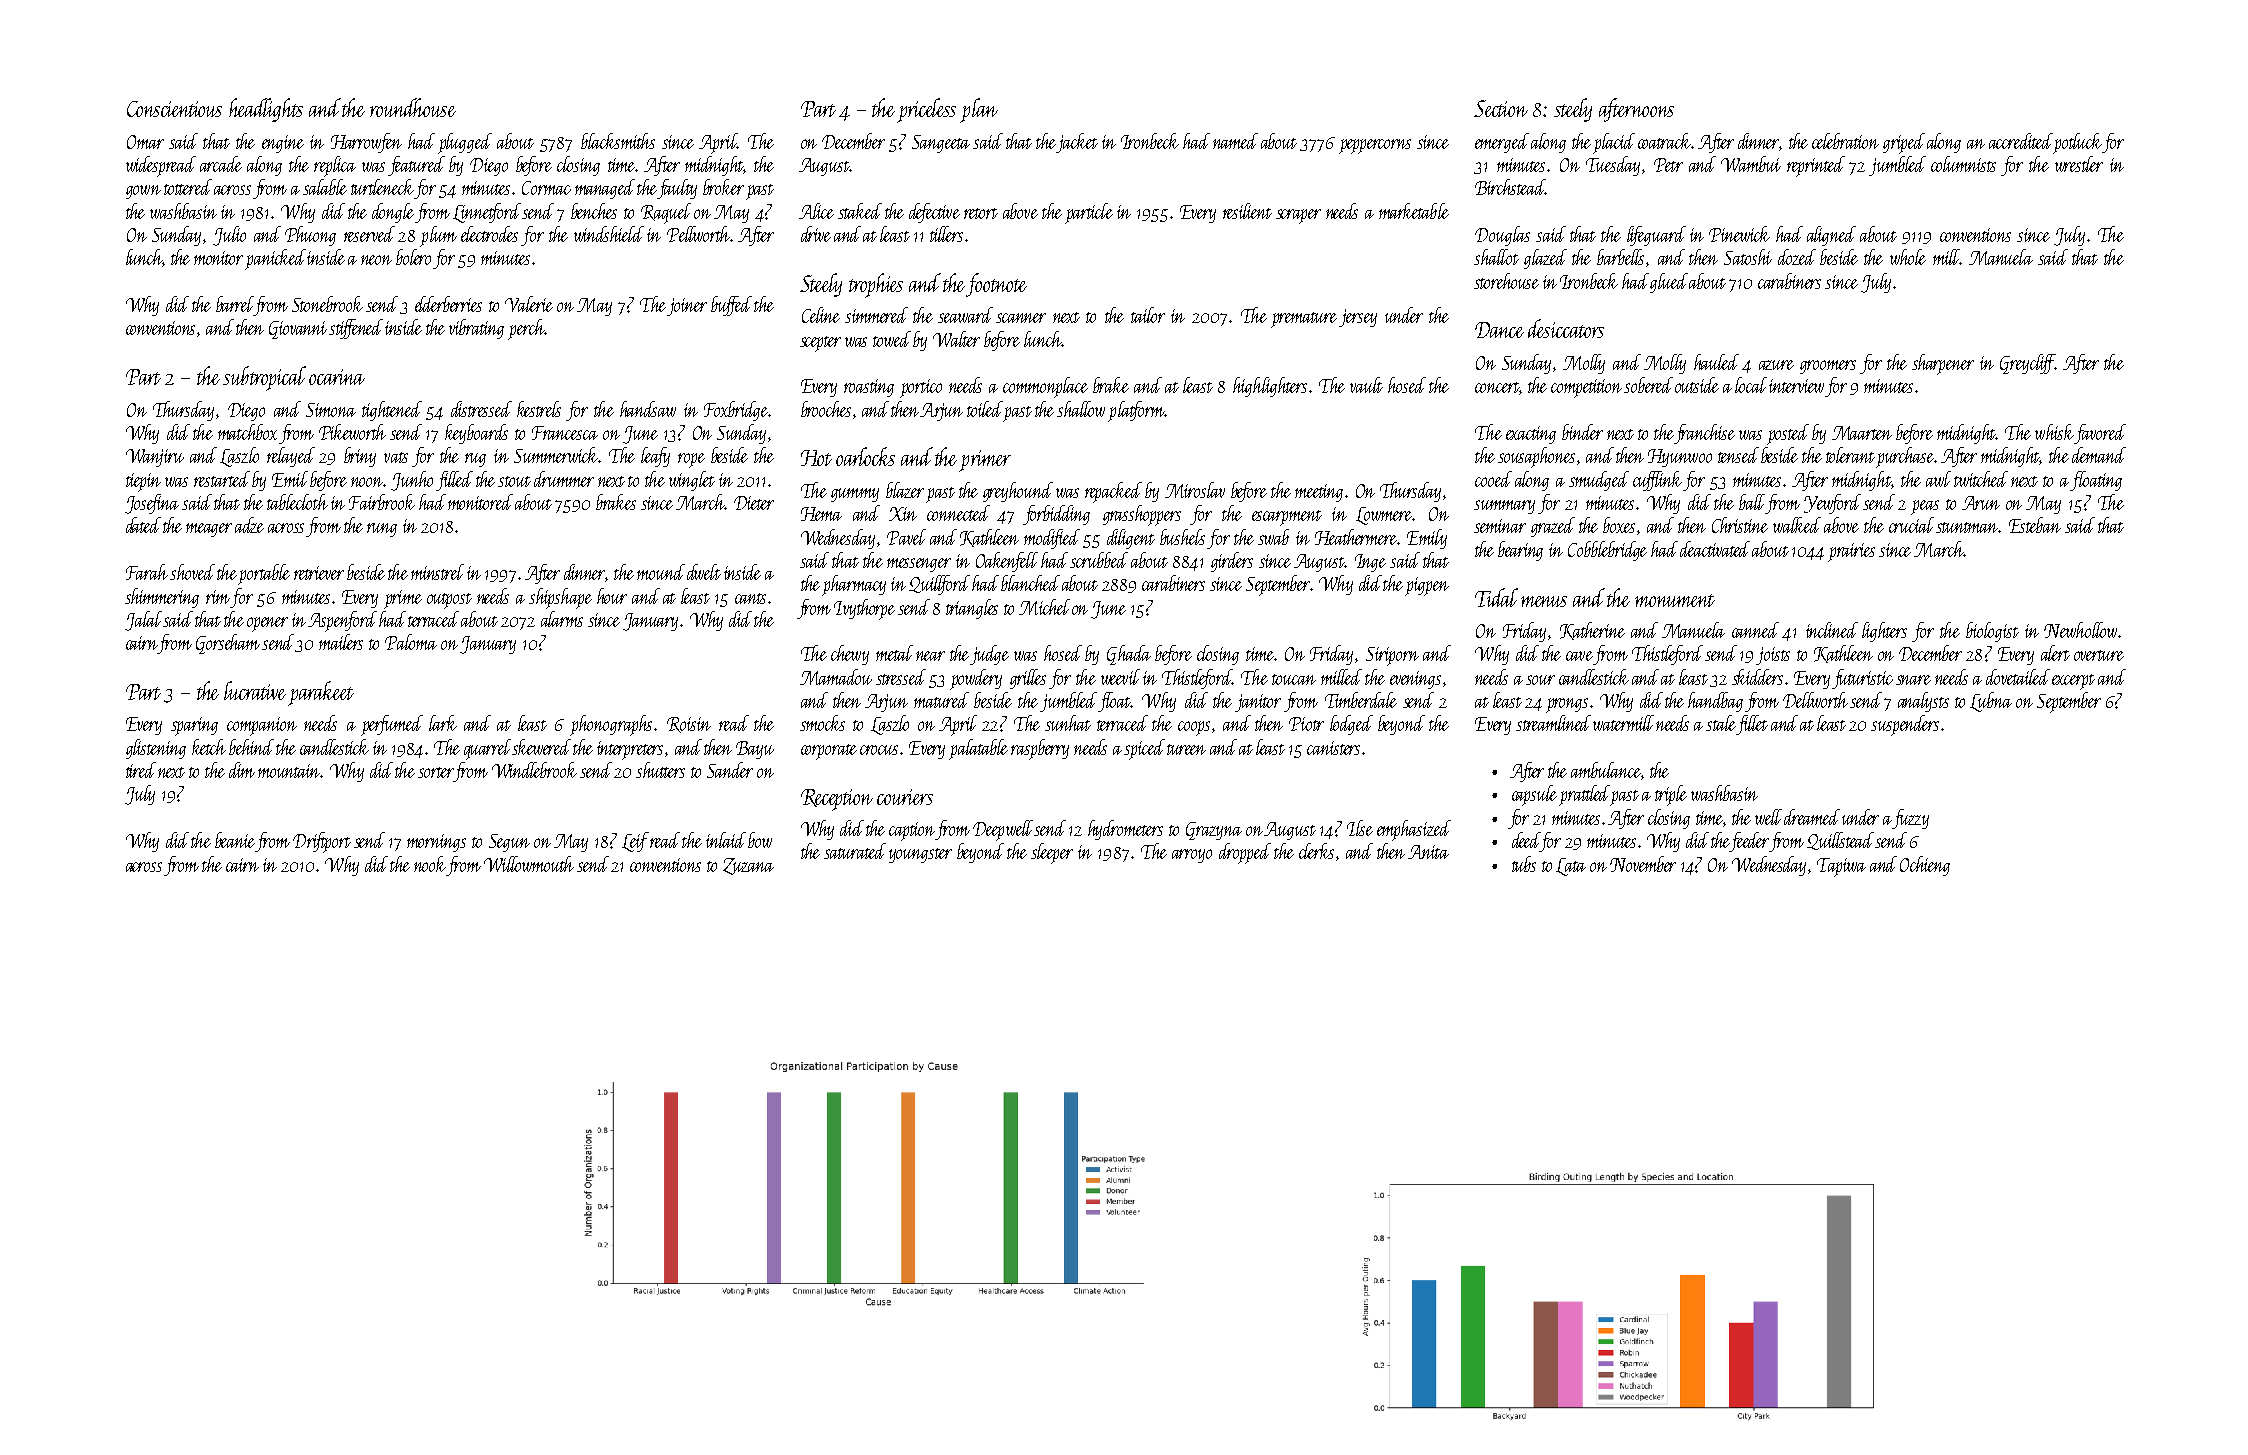 The image size is (2248, 1455). What do you see at coordinates (1427, 586) in the screenshot?
I see `pigpen` at bounding box center [1427, 586].
